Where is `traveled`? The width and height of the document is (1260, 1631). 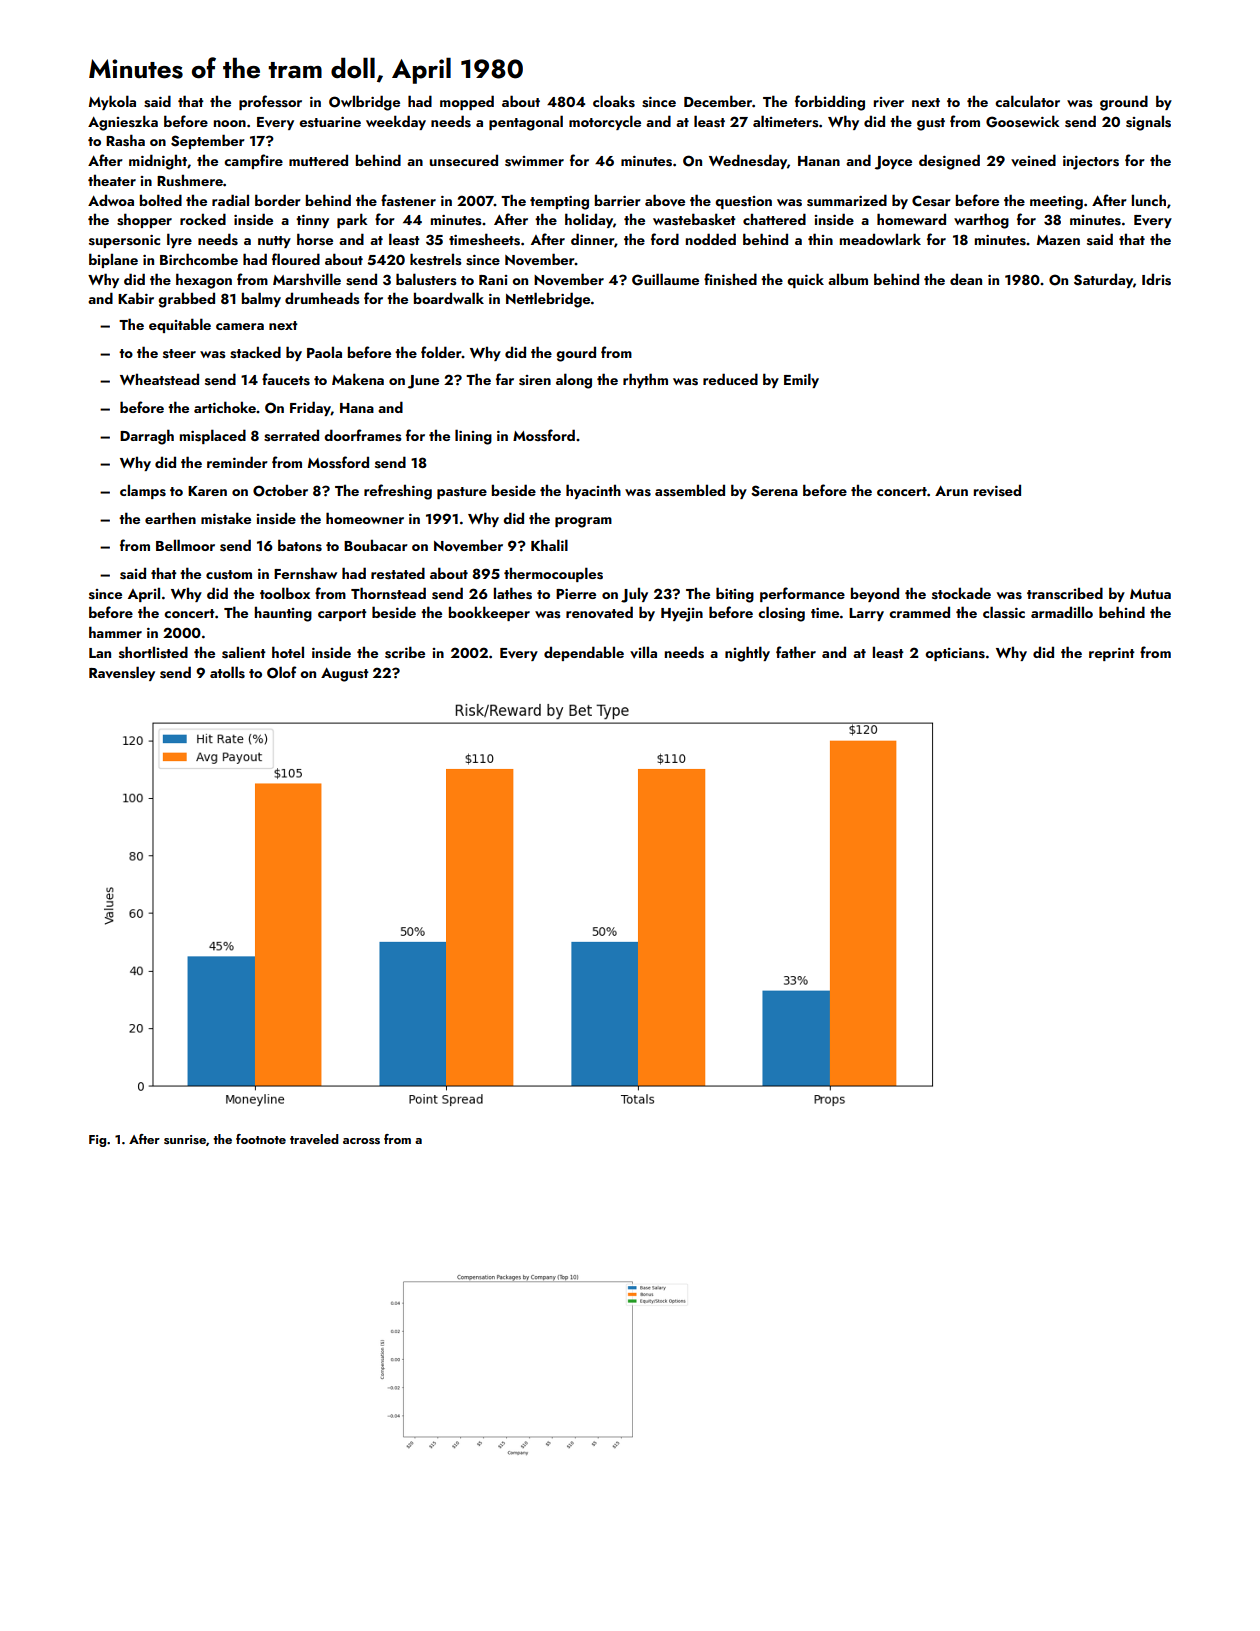 traveled is located at coordinates (314, 1139).
